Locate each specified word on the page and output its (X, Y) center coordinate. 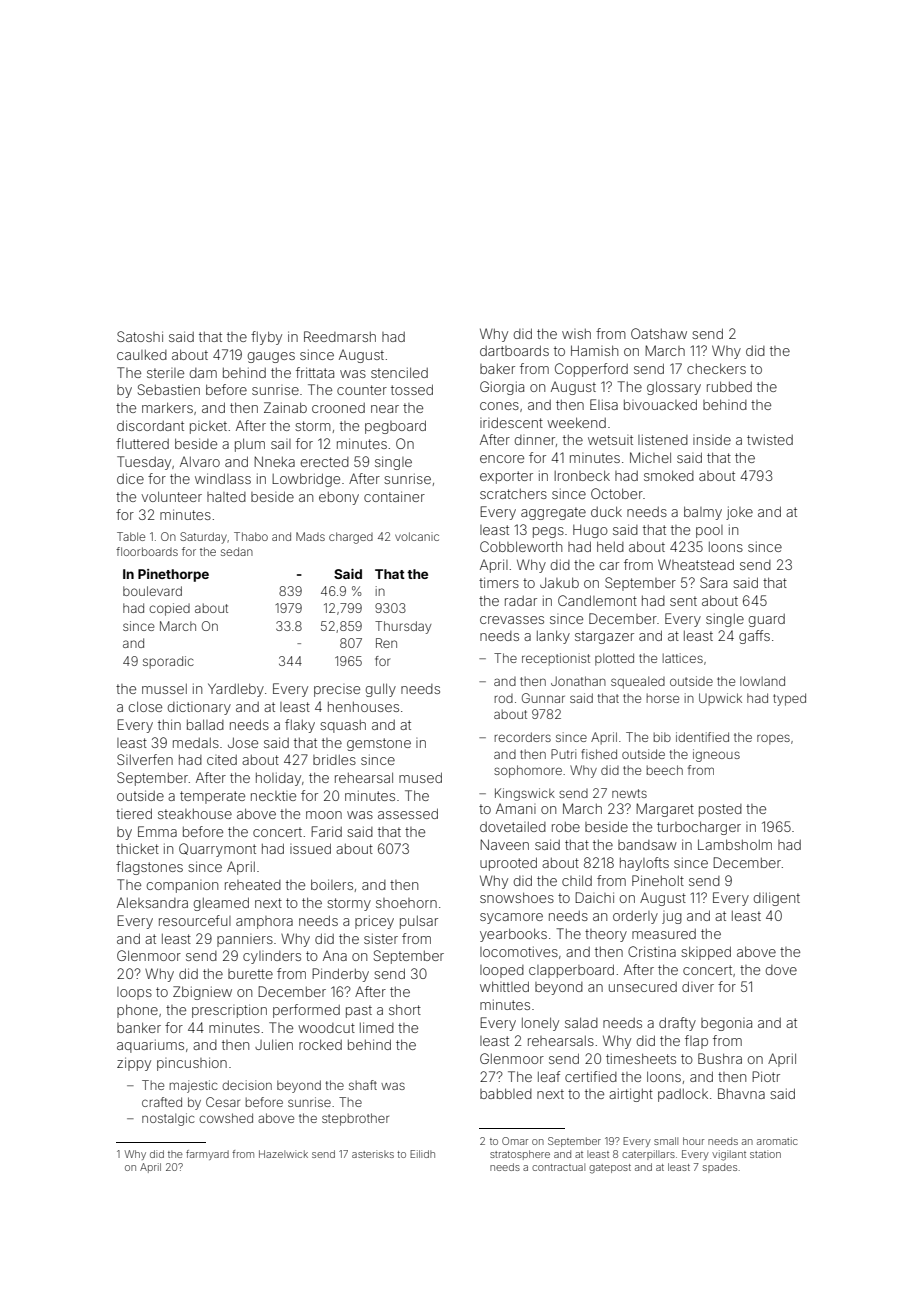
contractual (558, 1167)
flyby (266, 338)
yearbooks (513, 935)
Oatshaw (659, 333)
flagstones (149, 868)
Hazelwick (283, 1154)
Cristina (652, 951)
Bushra (720, 1058)
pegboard (395, 427)
